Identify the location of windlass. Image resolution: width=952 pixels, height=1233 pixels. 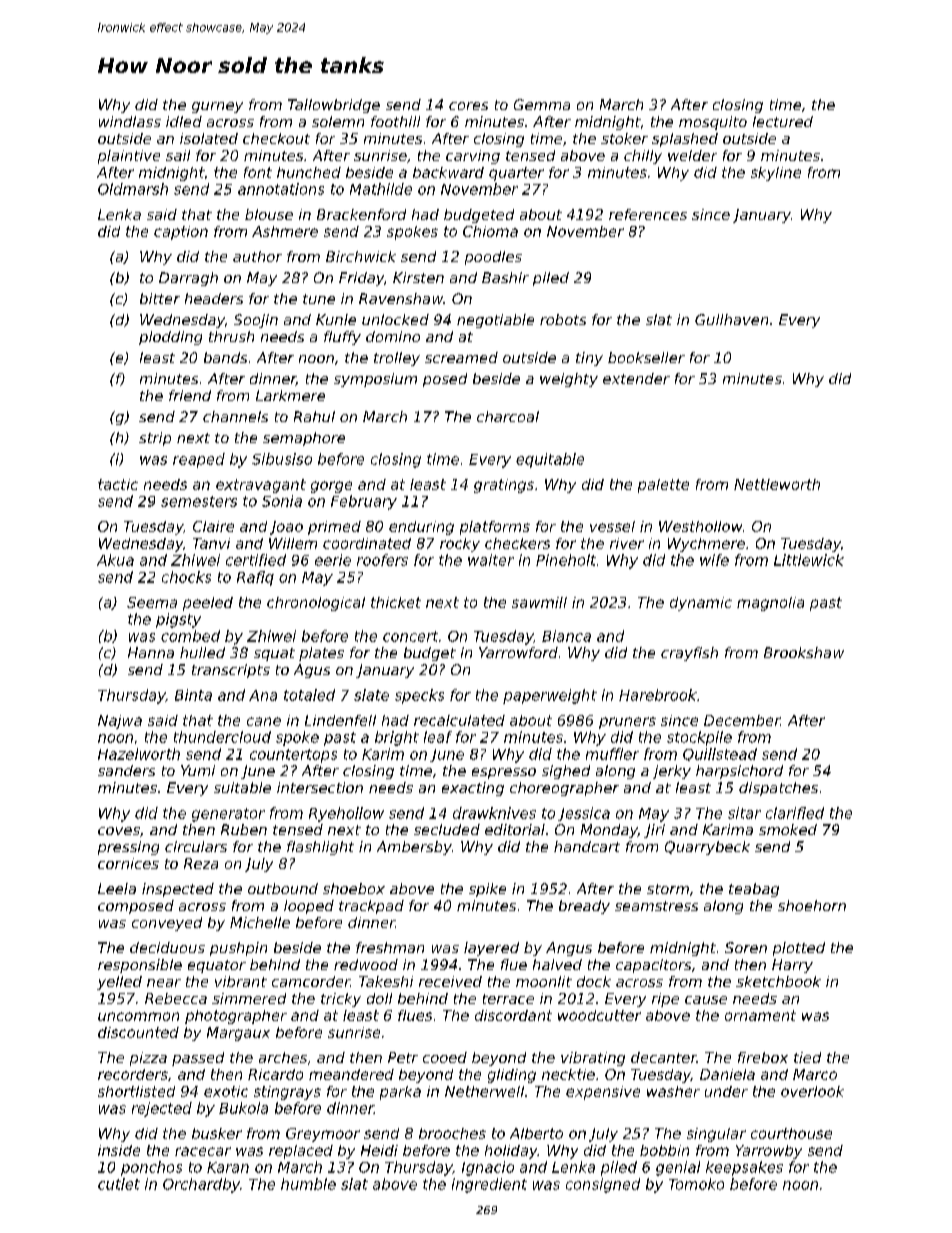
(130, 121).
